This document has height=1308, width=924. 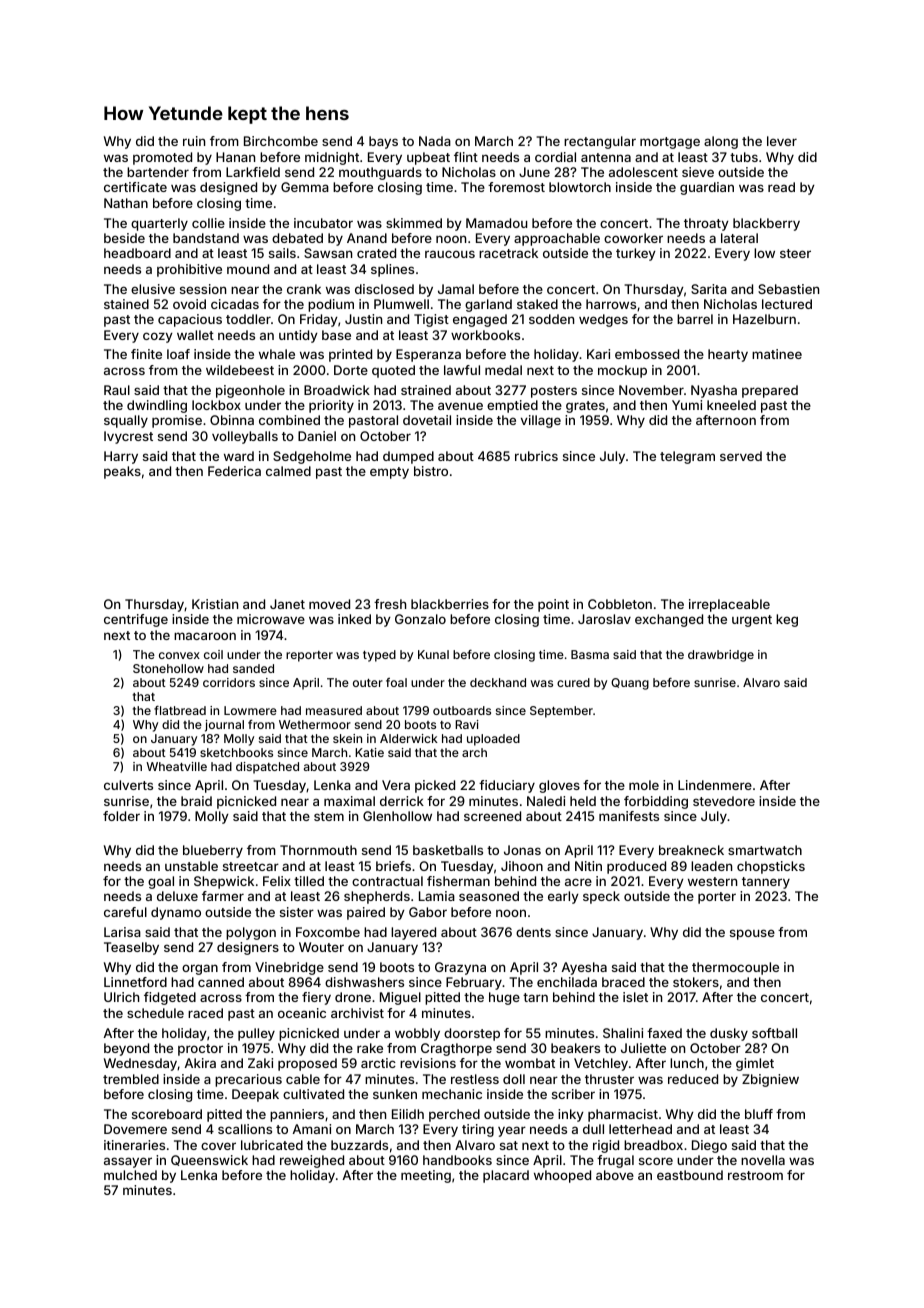 What do you see at coordinates (656, 802) in the document?
I see `forbidding` at bounding box center [656, 802].
